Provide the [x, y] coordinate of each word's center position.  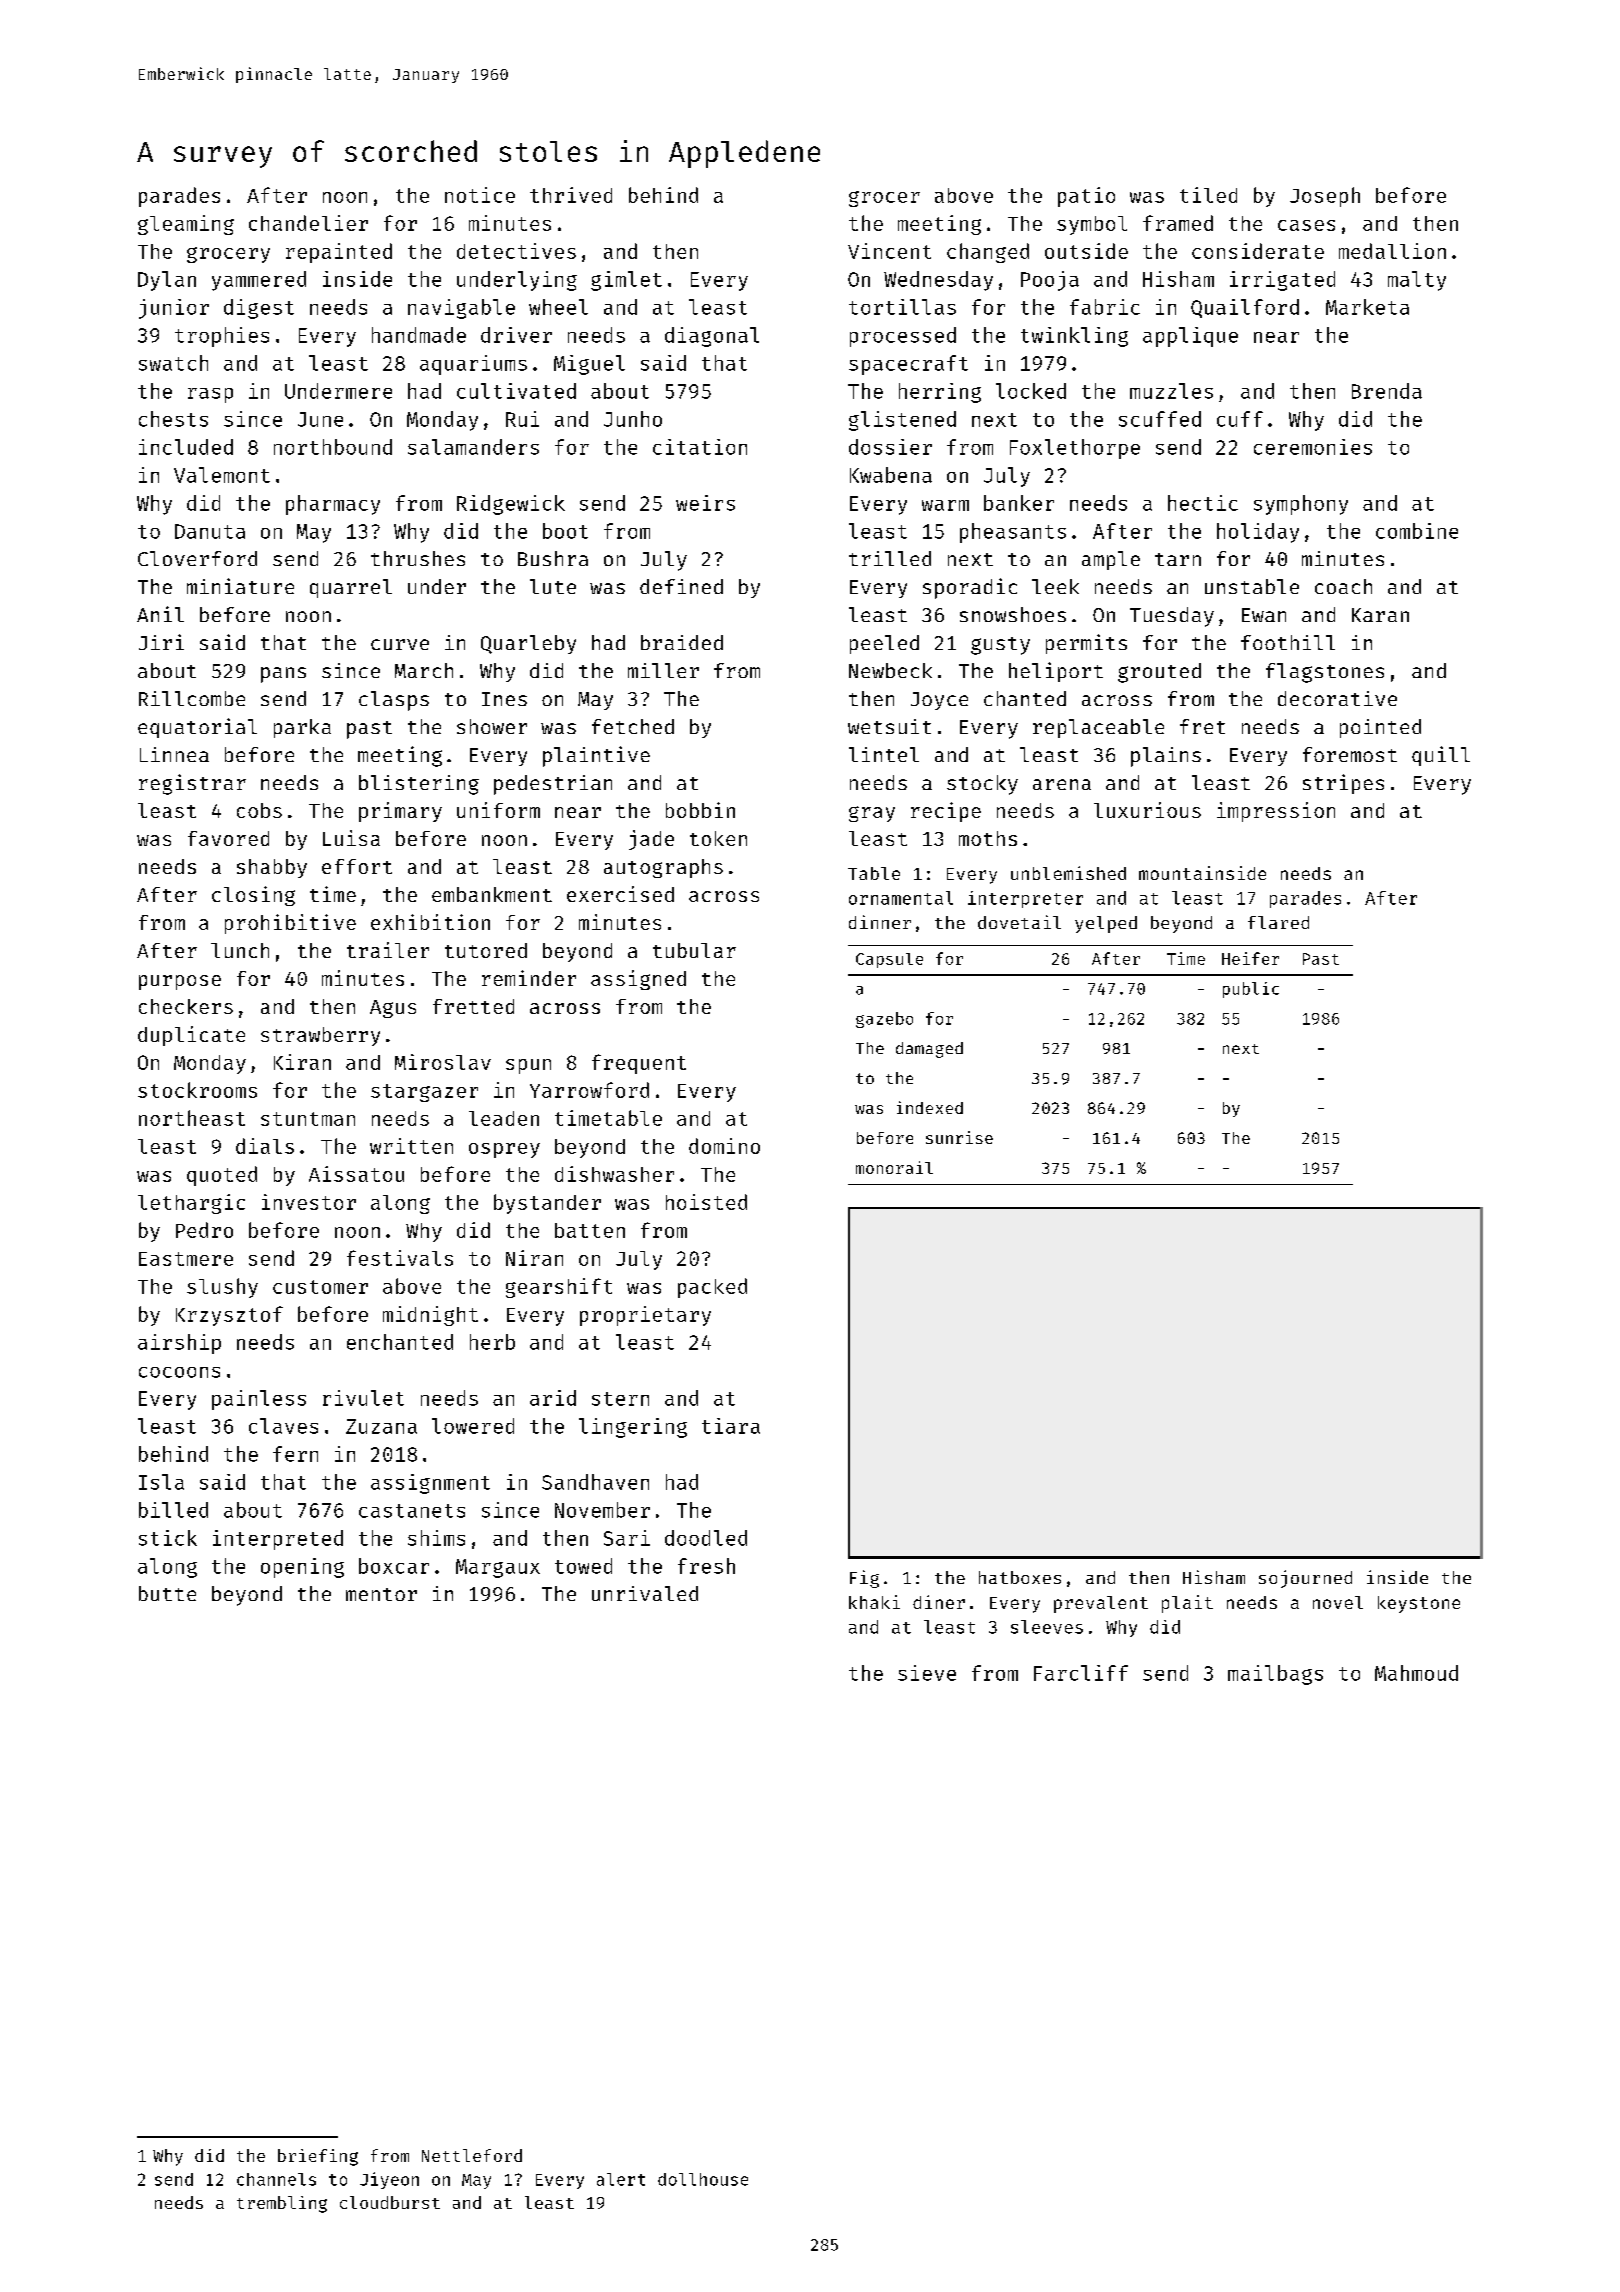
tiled [1208, 195]
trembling [282, 2204]
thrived [571, 195]
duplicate [191, 1036]
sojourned [1305, 1579]
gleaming [186, 225]
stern [620, 1399]
